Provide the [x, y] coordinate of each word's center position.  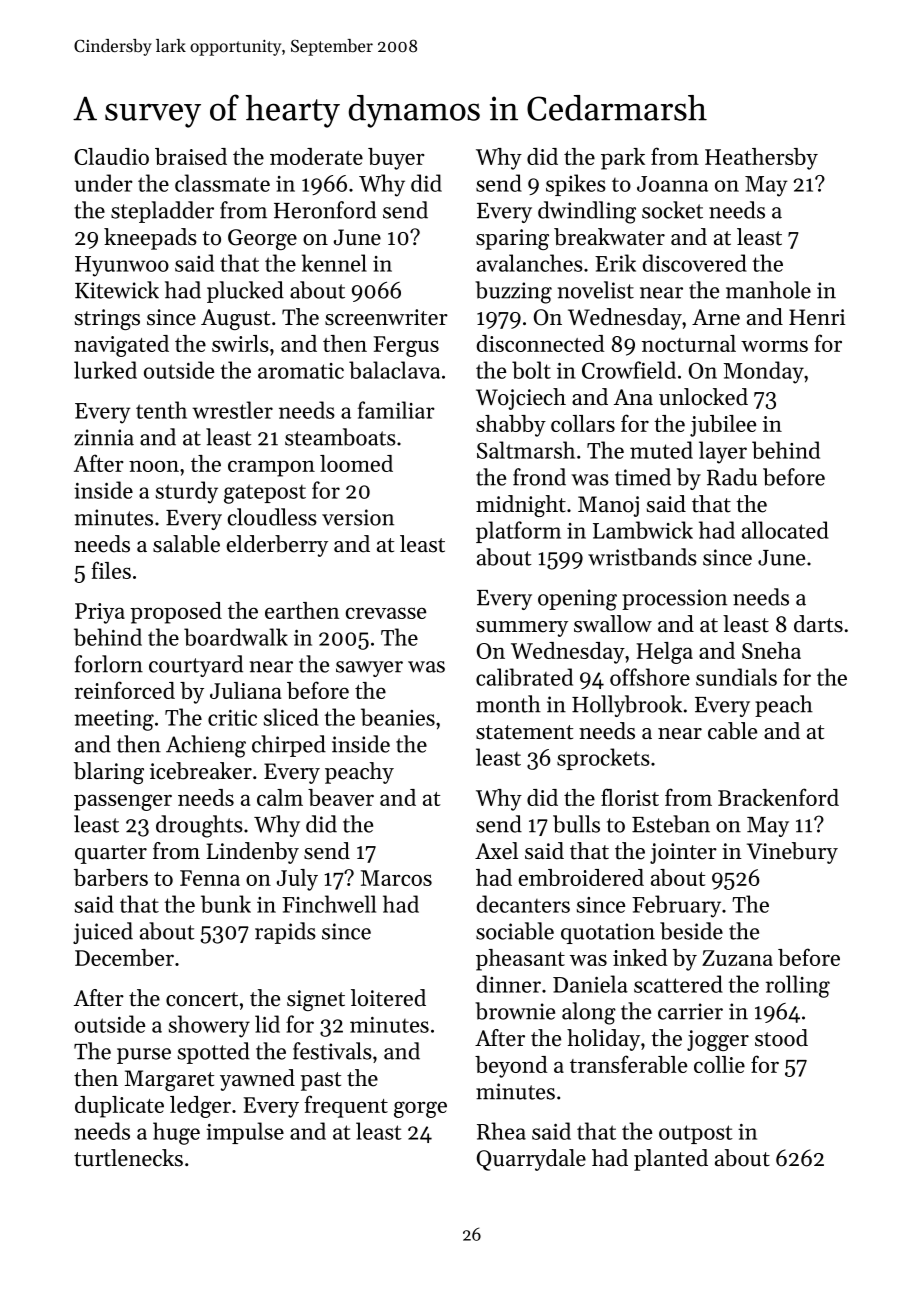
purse [144, 1056]
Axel [496, 851]
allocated [785, 530]
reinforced [125, 690]
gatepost [265, 494]
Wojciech [521, 399]
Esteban [671, 824]
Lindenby [252, 853]
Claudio [111, 156]
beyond [511, 1067]
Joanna [672, 184]
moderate [316, 156]
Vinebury [792, 853]
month [508, 704]
